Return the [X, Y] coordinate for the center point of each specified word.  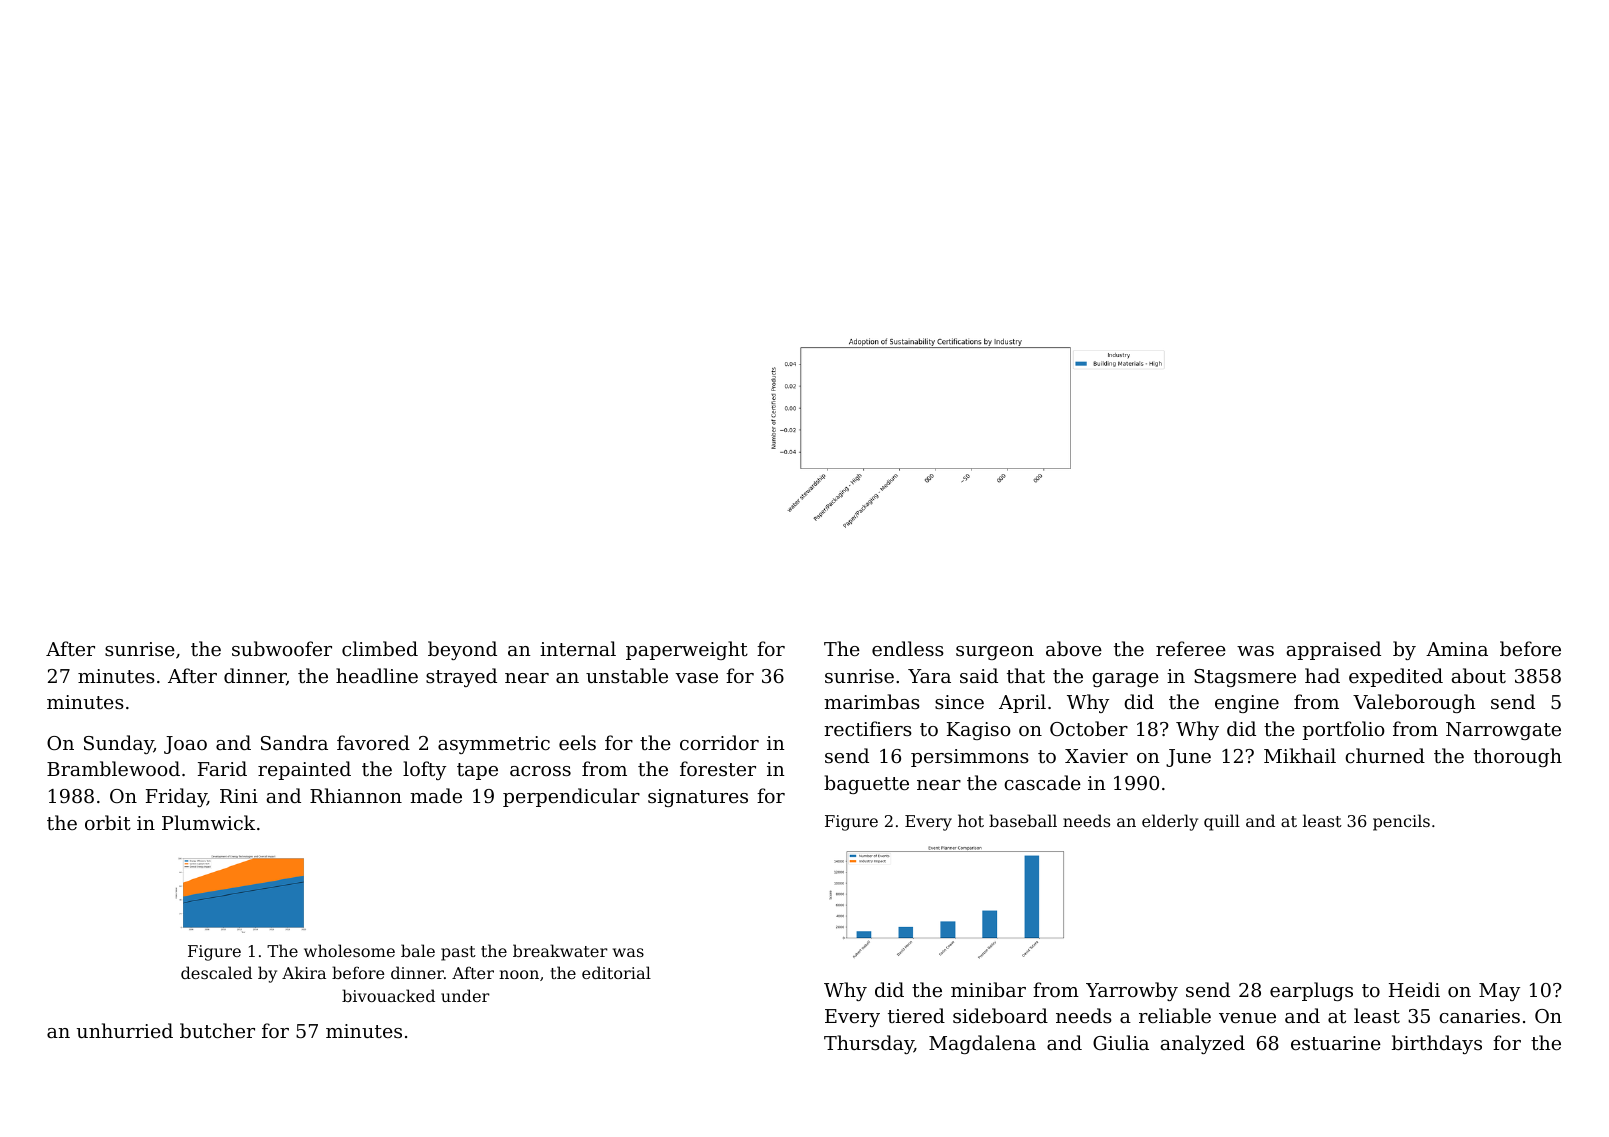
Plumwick [208, 822]
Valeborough [1414, 703]
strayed [461, 677]
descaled [216, 972]
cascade [1042, 782]
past [458, 953]
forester [718, 768]
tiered [916, 1015]
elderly [1170, 822]
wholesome [349, 950]
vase [696, 678]
